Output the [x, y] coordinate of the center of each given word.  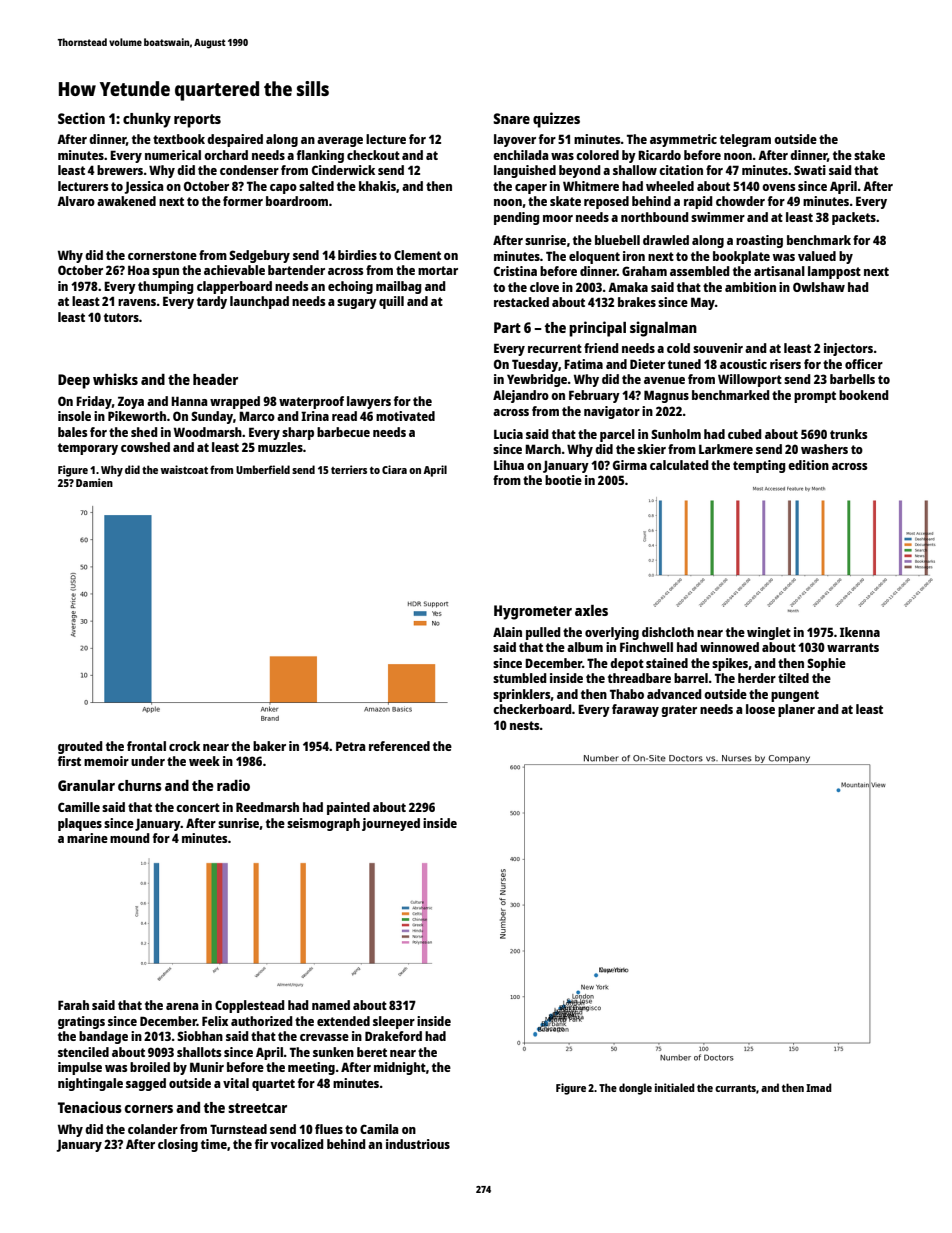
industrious [418, 1144]
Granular [86, 785]
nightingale [90, 1084]
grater [679, 711]
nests [525, 725]
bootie [563, 480]
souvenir [718, 348]
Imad [819, 1087]
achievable [234, 270]
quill [391, 302]
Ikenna [860, 632]
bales [72, 432]
